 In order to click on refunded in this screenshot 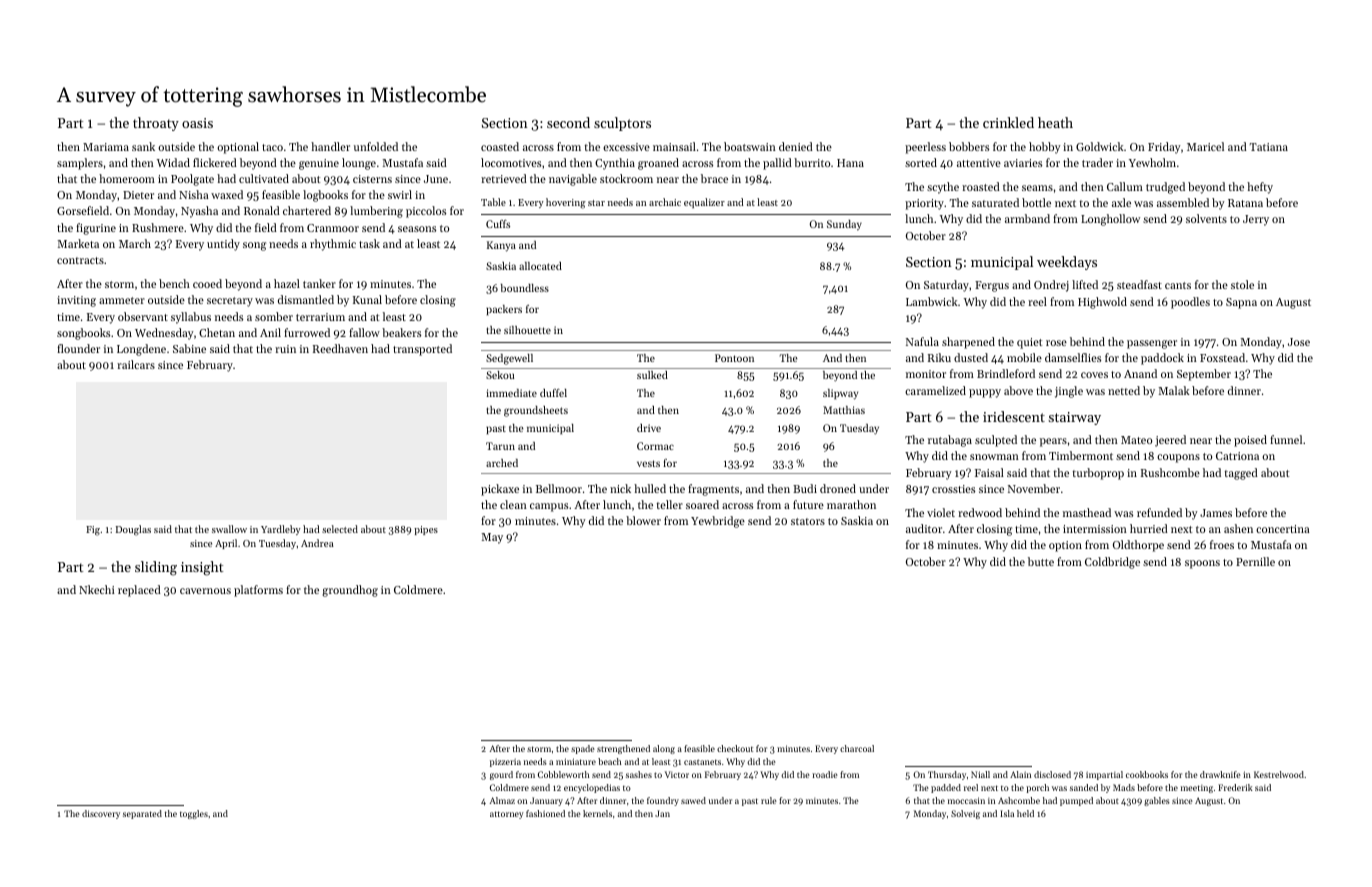, I will do `click(1159, 512)`.
